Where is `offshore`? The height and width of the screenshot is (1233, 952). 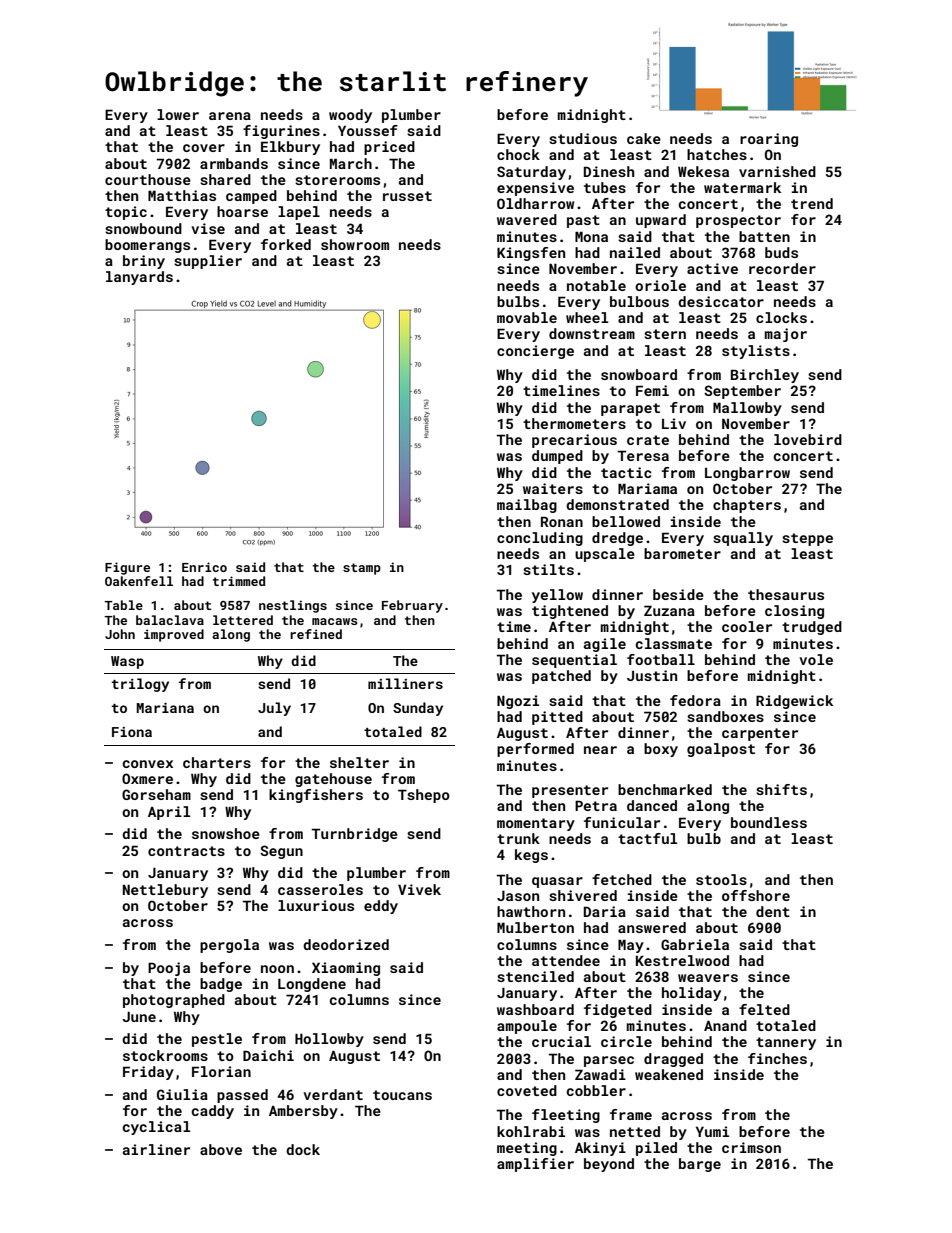
offshore is located at coordinates (756, 895).
